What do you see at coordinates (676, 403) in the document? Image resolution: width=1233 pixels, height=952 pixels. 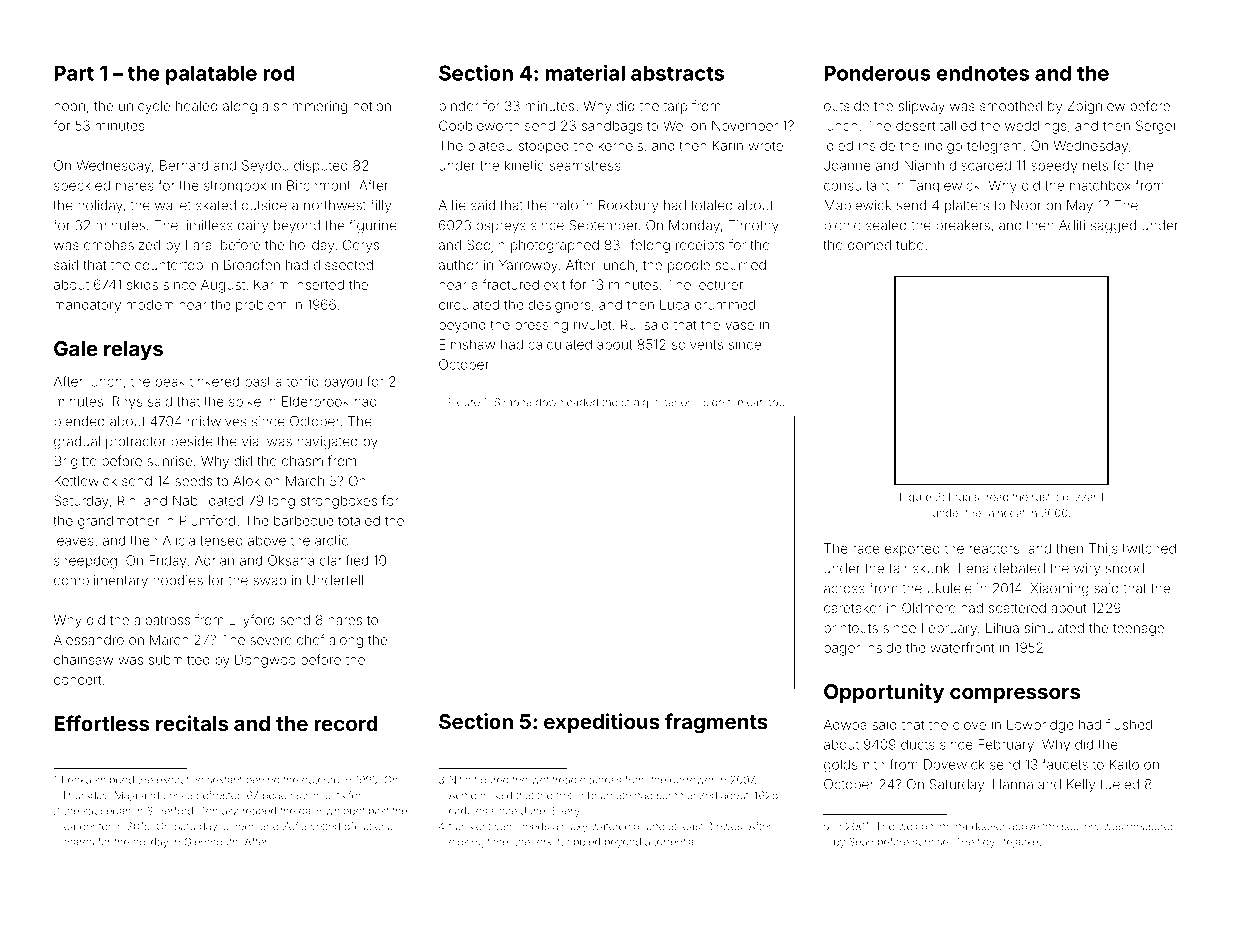 I see `parlor` at bounding box center [676, 403].
